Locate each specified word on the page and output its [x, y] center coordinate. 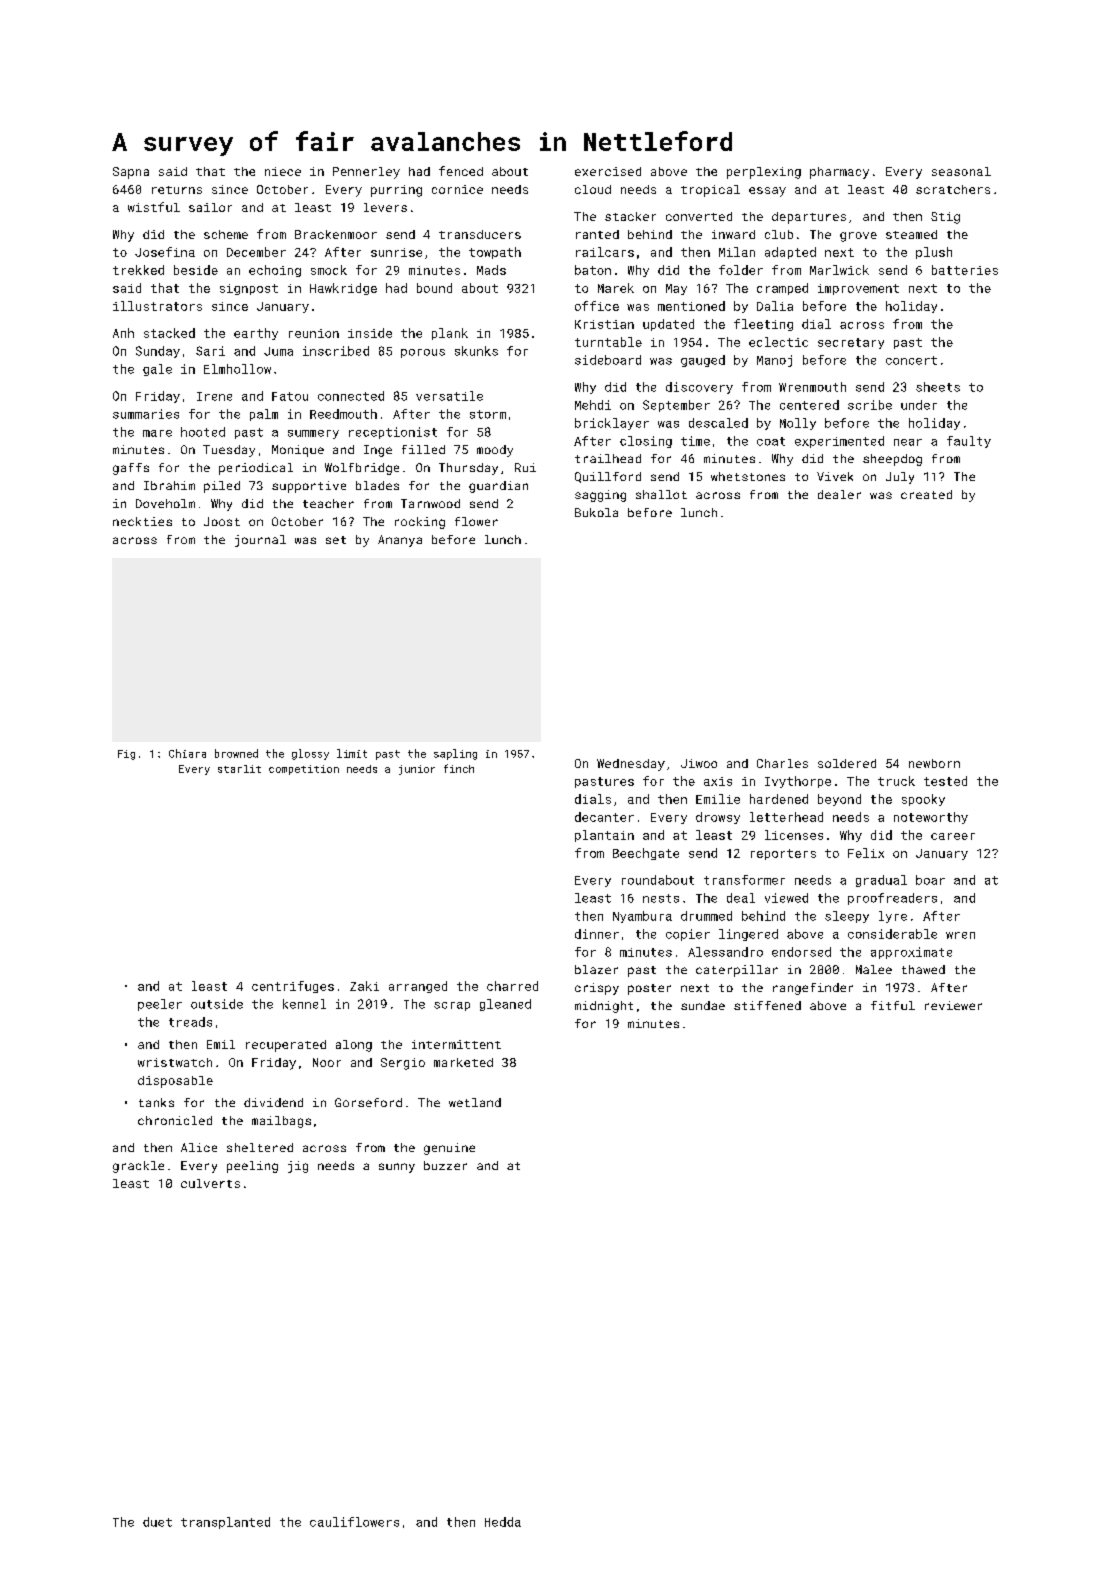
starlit [239, 769]
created [926, 494]
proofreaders [892, 899]
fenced [461, 171]
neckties [142, 521]
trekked [138, 270]
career [953, 836]
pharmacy [839, 173]
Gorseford [368, 1102]
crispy [597, 989]
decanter [604, 817]
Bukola [596, 512]
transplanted [225, 1523]
